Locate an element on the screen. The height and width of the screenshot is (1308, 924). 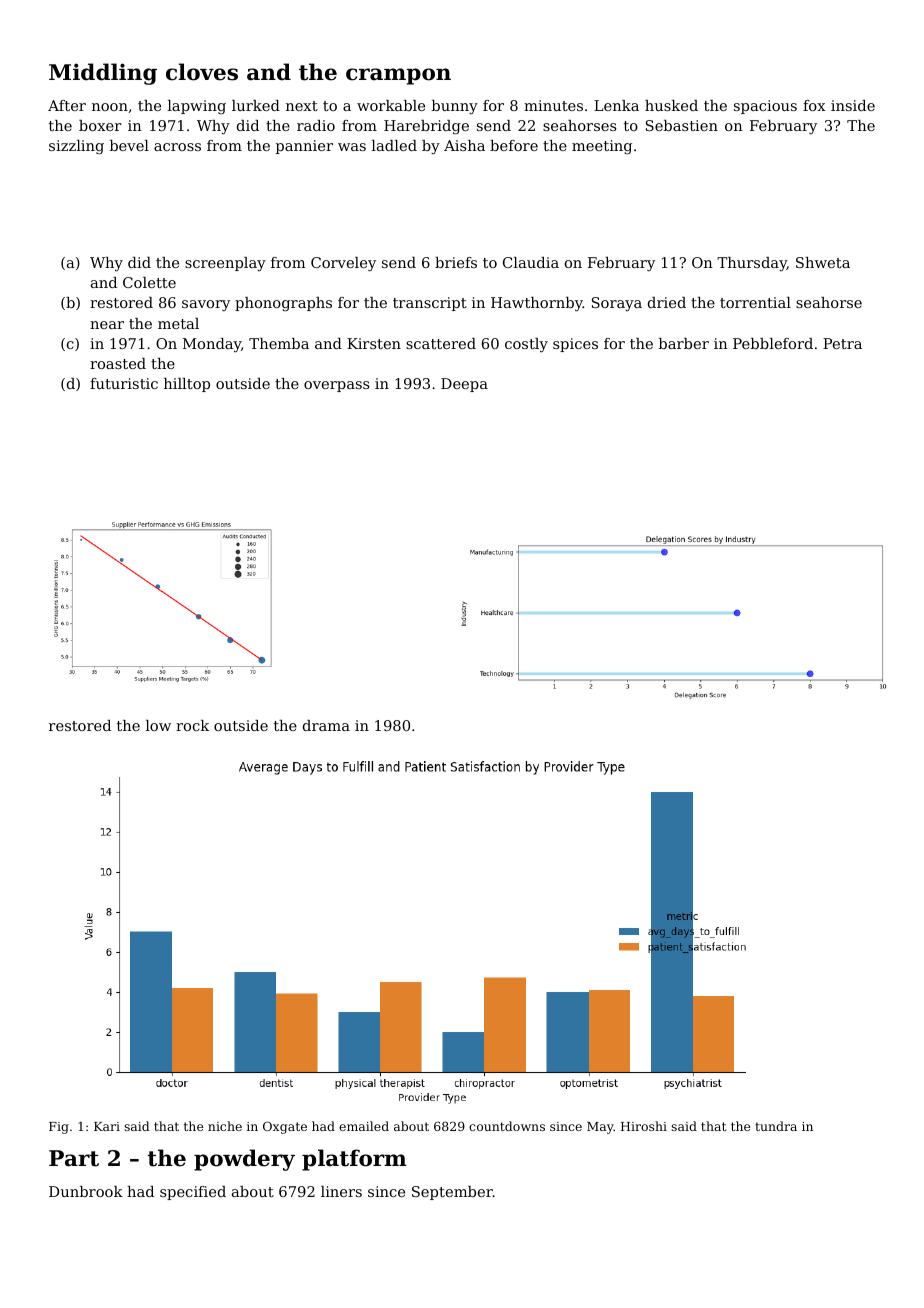
Kari is located at coordinates (107, 1126).
